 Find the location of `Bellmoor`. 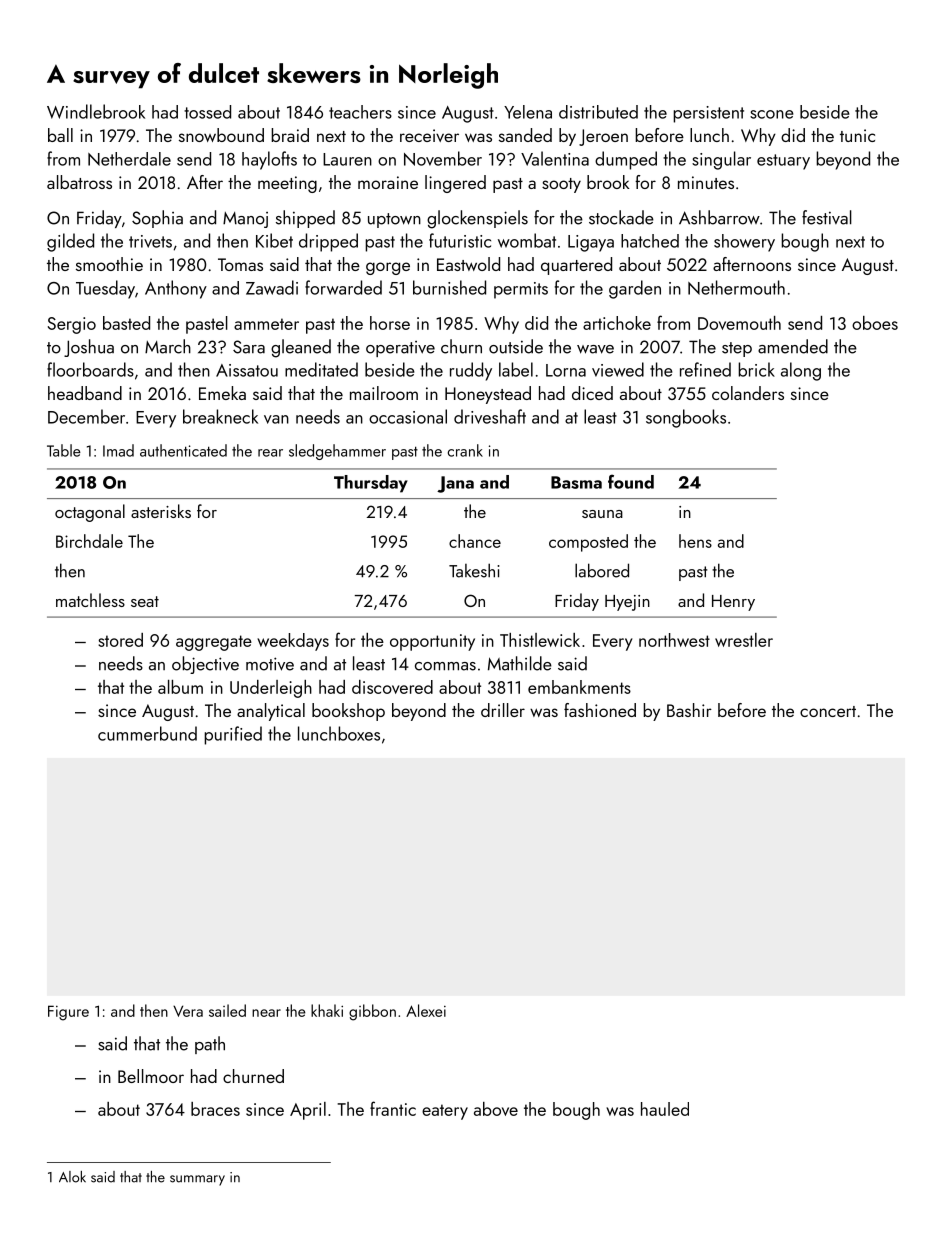

Bellmoor is located at coordinates (151, 1076).
